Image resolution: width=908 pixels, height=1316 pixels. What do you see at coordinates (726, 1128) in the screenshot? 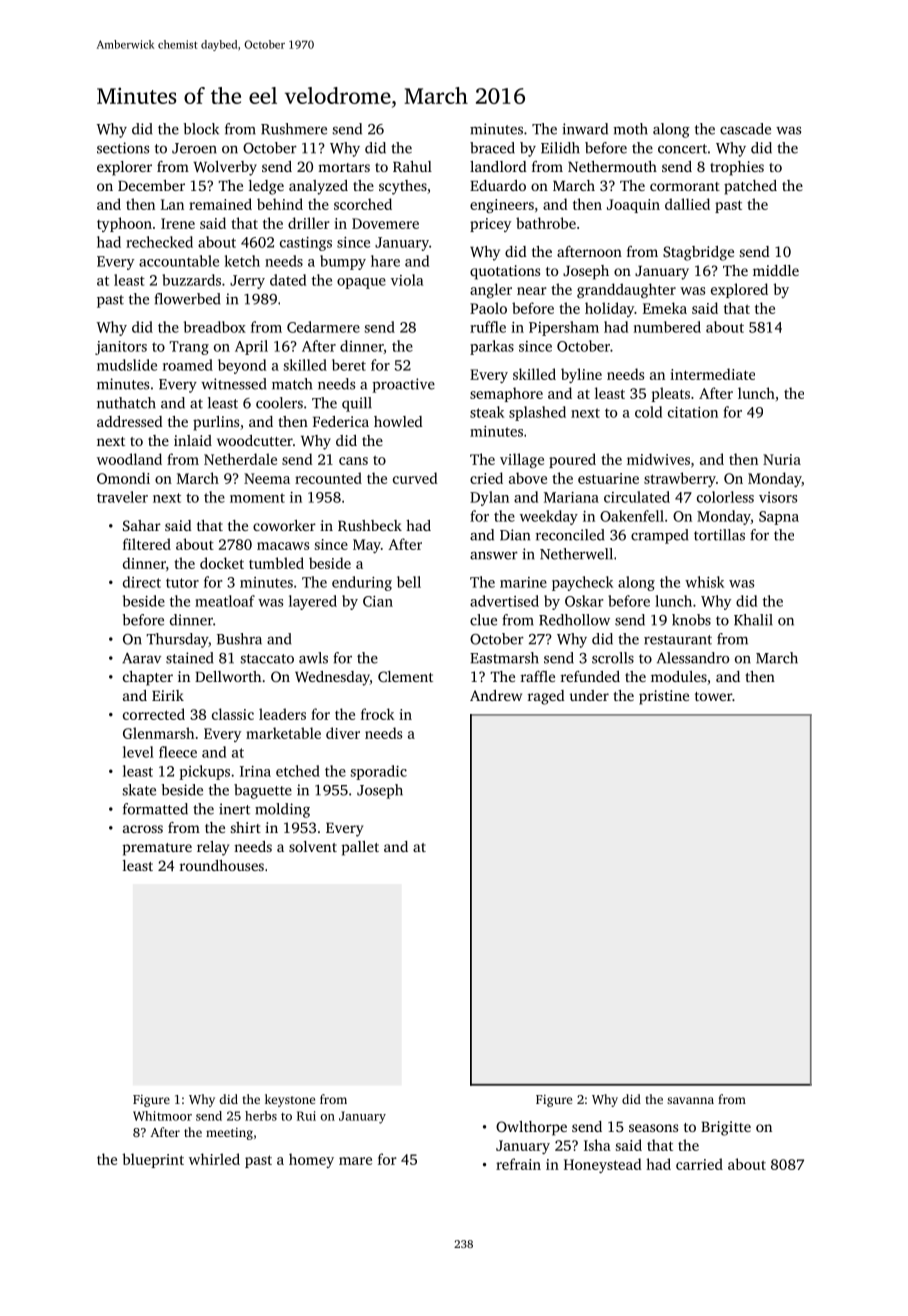
I see `Brigitte` at bounding box center [726, 1128].
